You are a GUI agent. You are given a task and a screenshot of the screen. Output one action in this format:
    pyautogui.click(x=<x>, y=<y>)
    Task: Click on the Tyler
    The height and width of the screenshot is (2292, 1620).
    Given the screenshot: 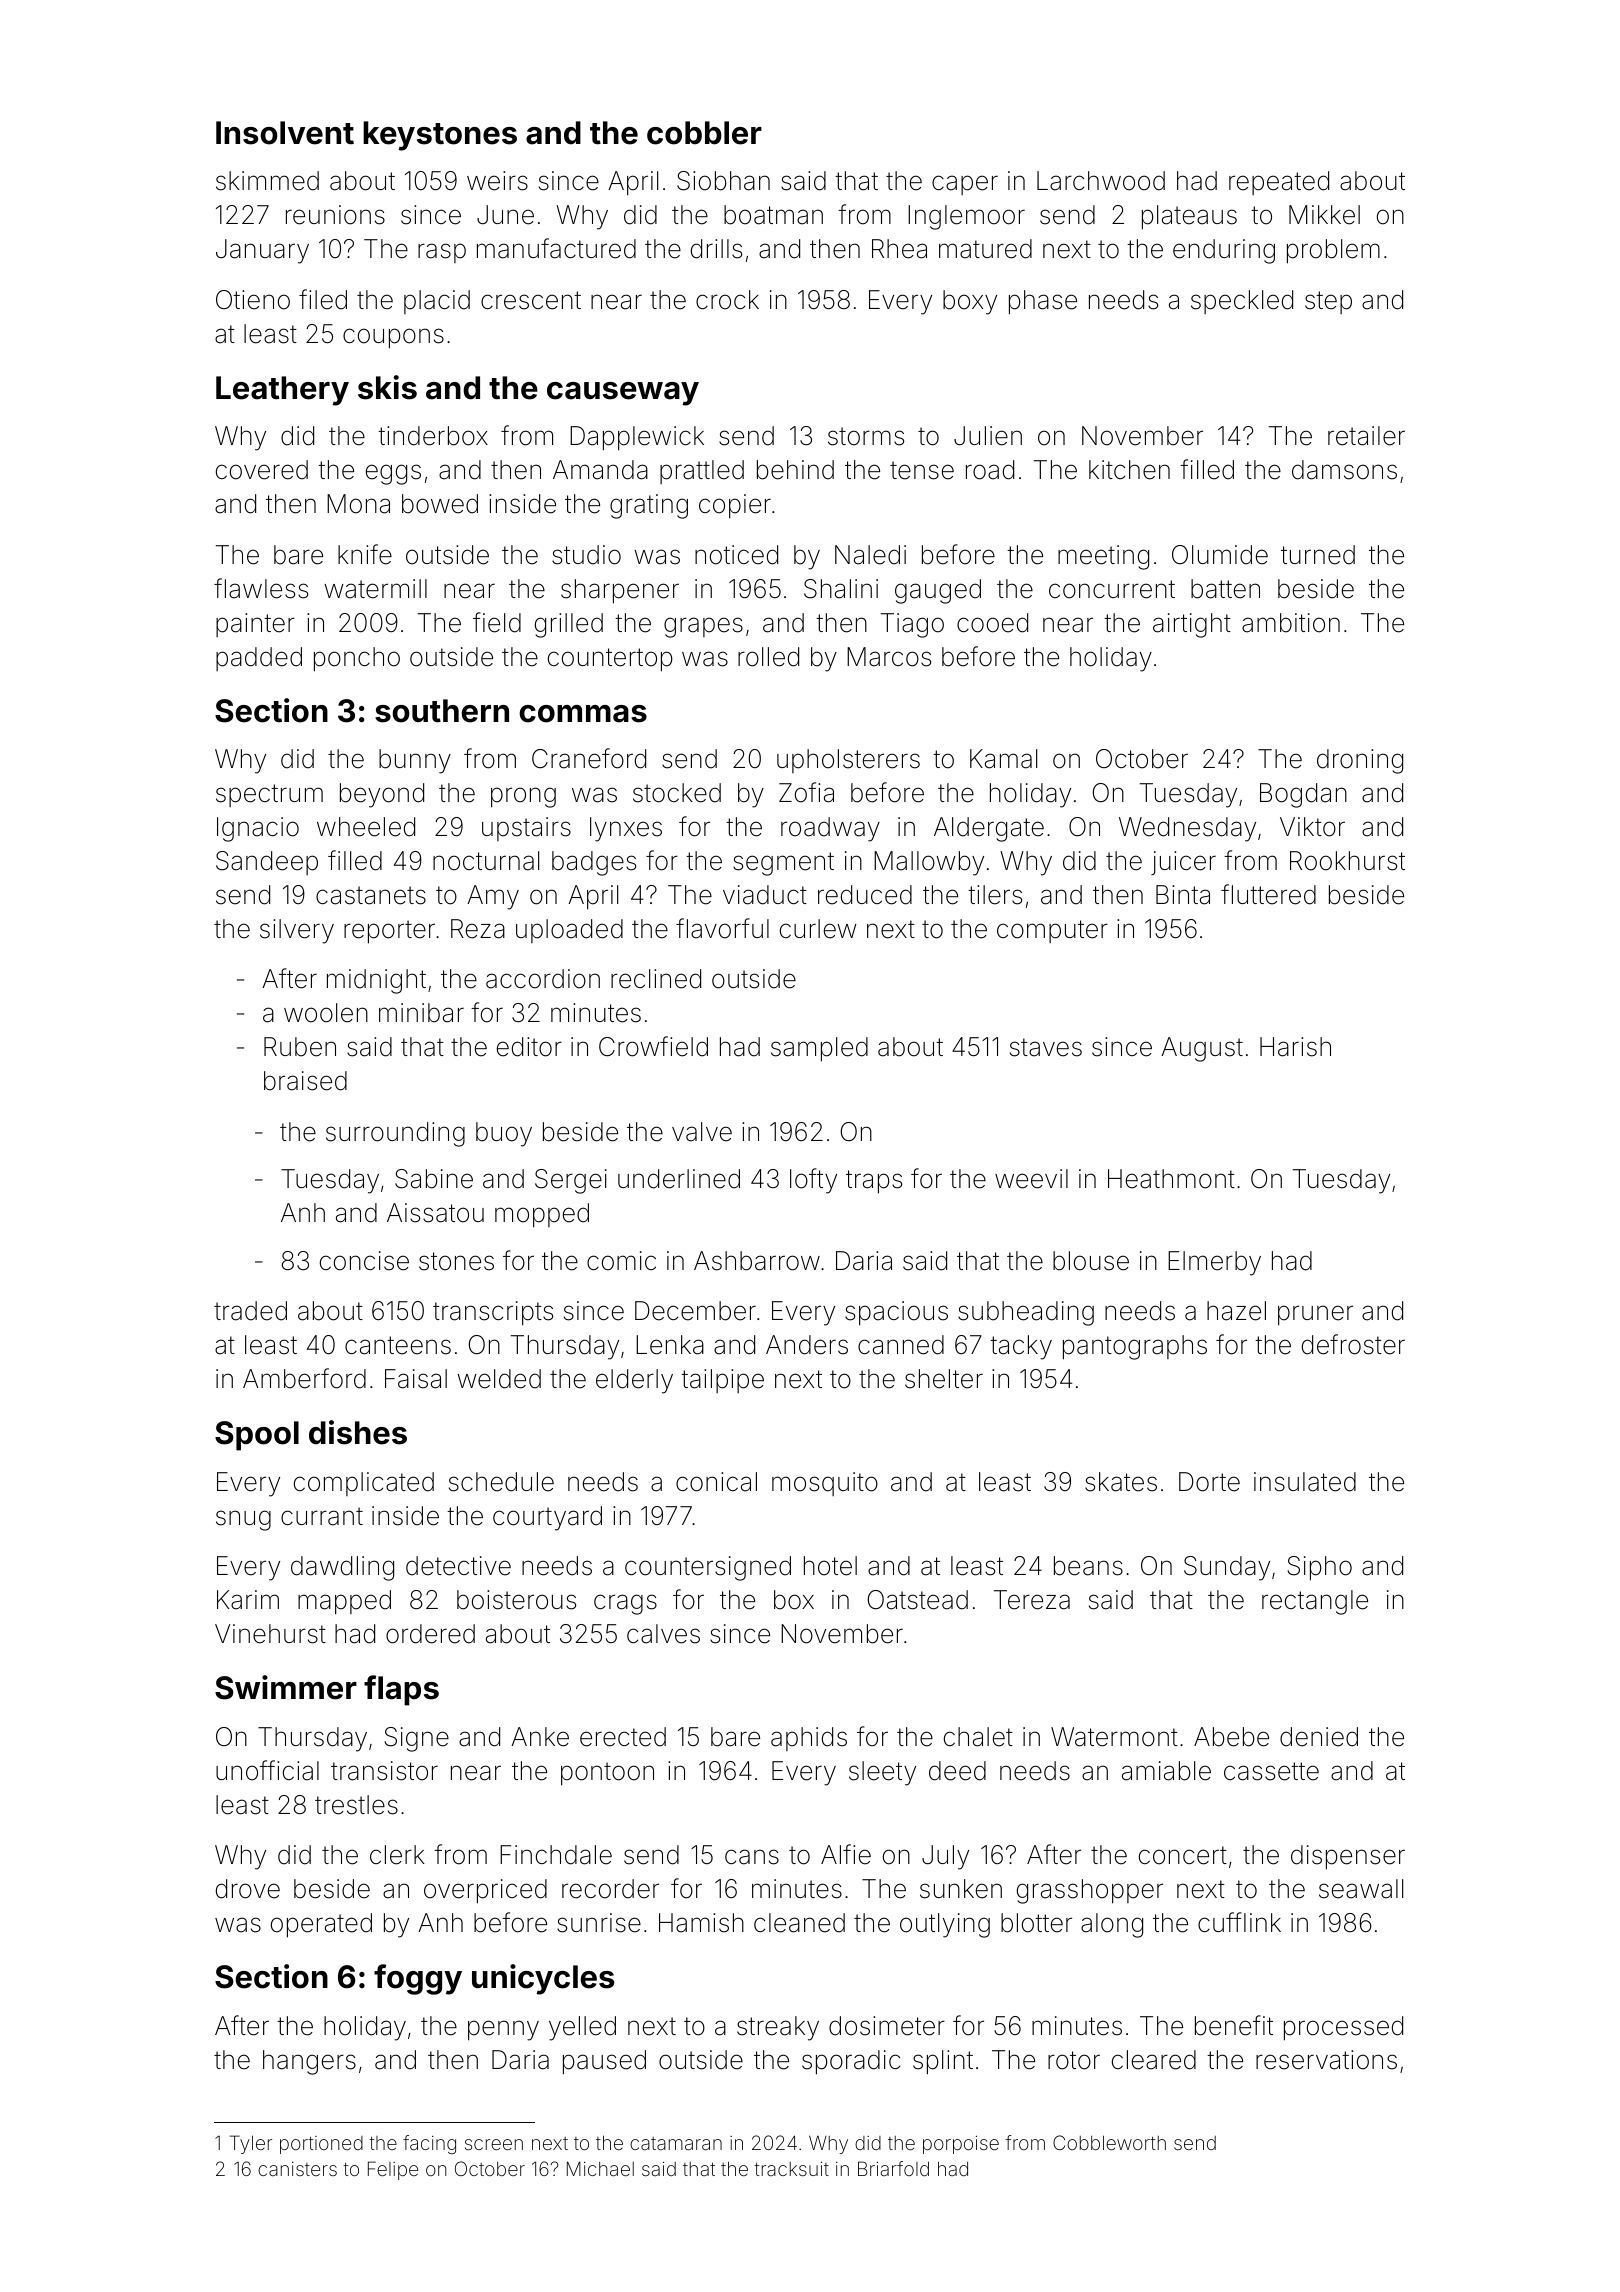 What is the action you would take?
    pyautogui.click(x=251, y=2144)
